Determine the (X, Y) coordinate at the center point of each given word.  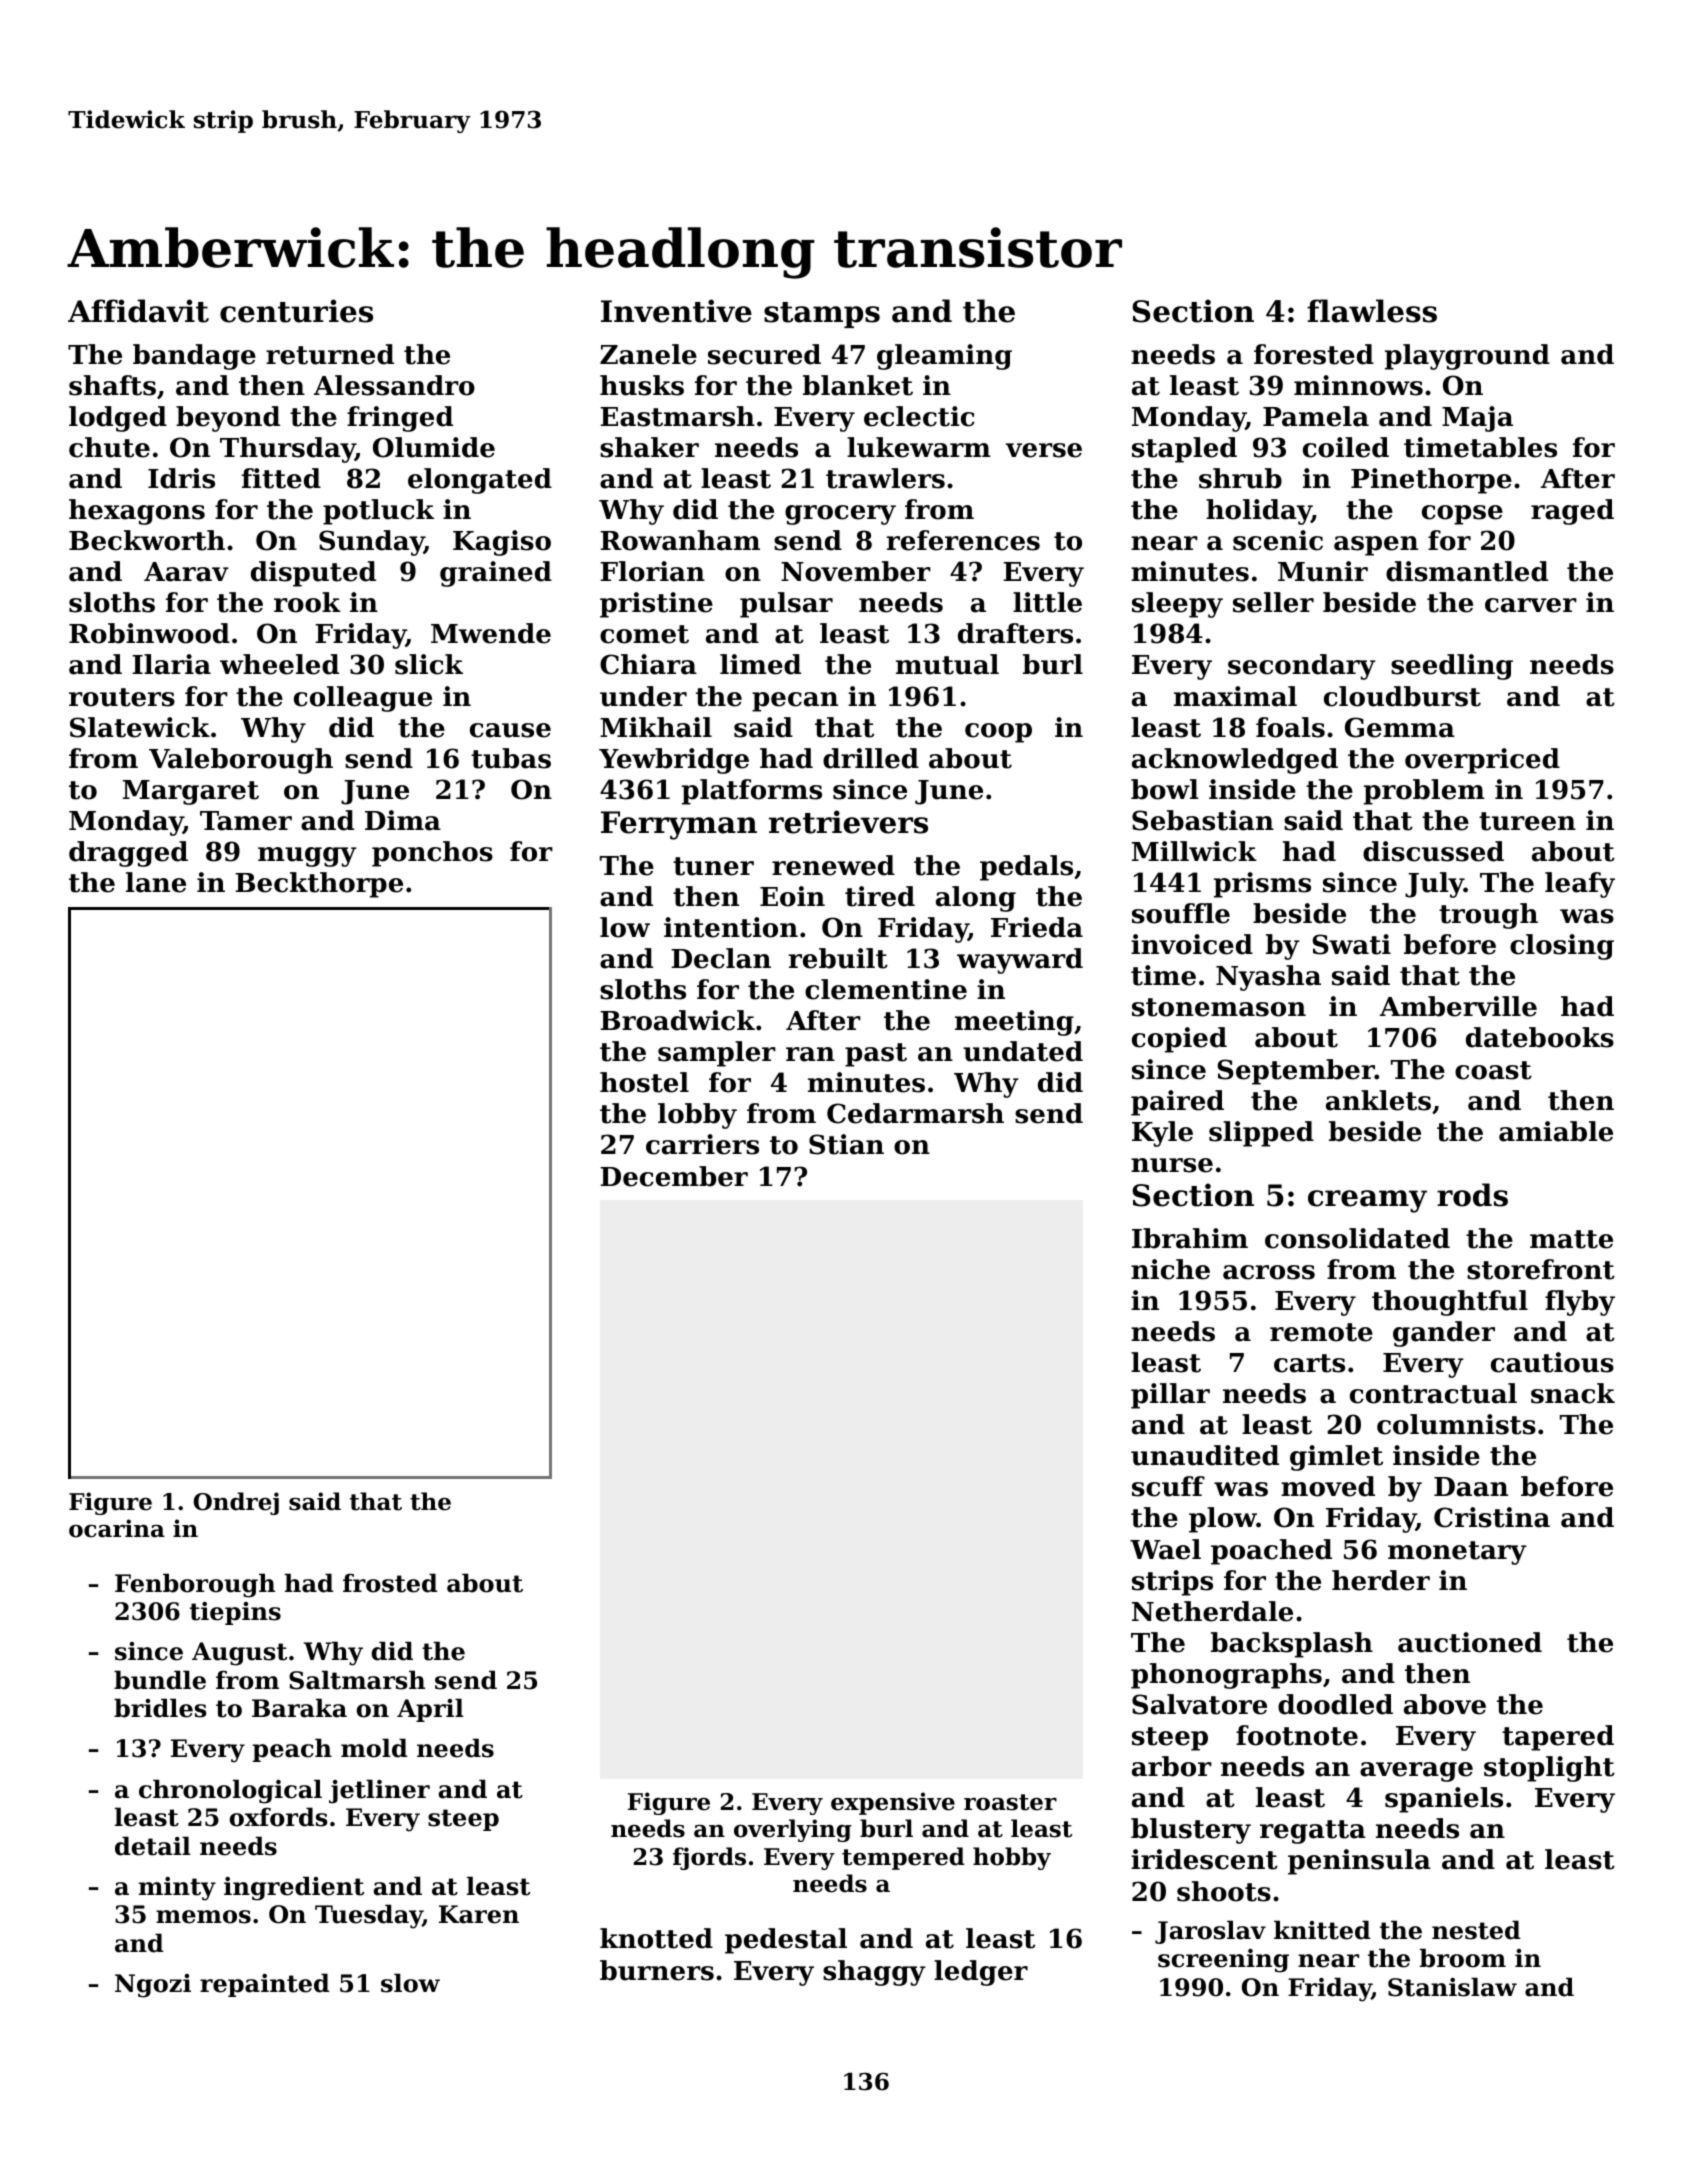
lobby (697, 1116)
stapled (1184, 450)
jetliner (379, 1791)
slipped (1261, 1134)
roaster (1010, 1802)
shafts (112, 385)
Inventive (676, 311)
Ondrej (236, 1503)
